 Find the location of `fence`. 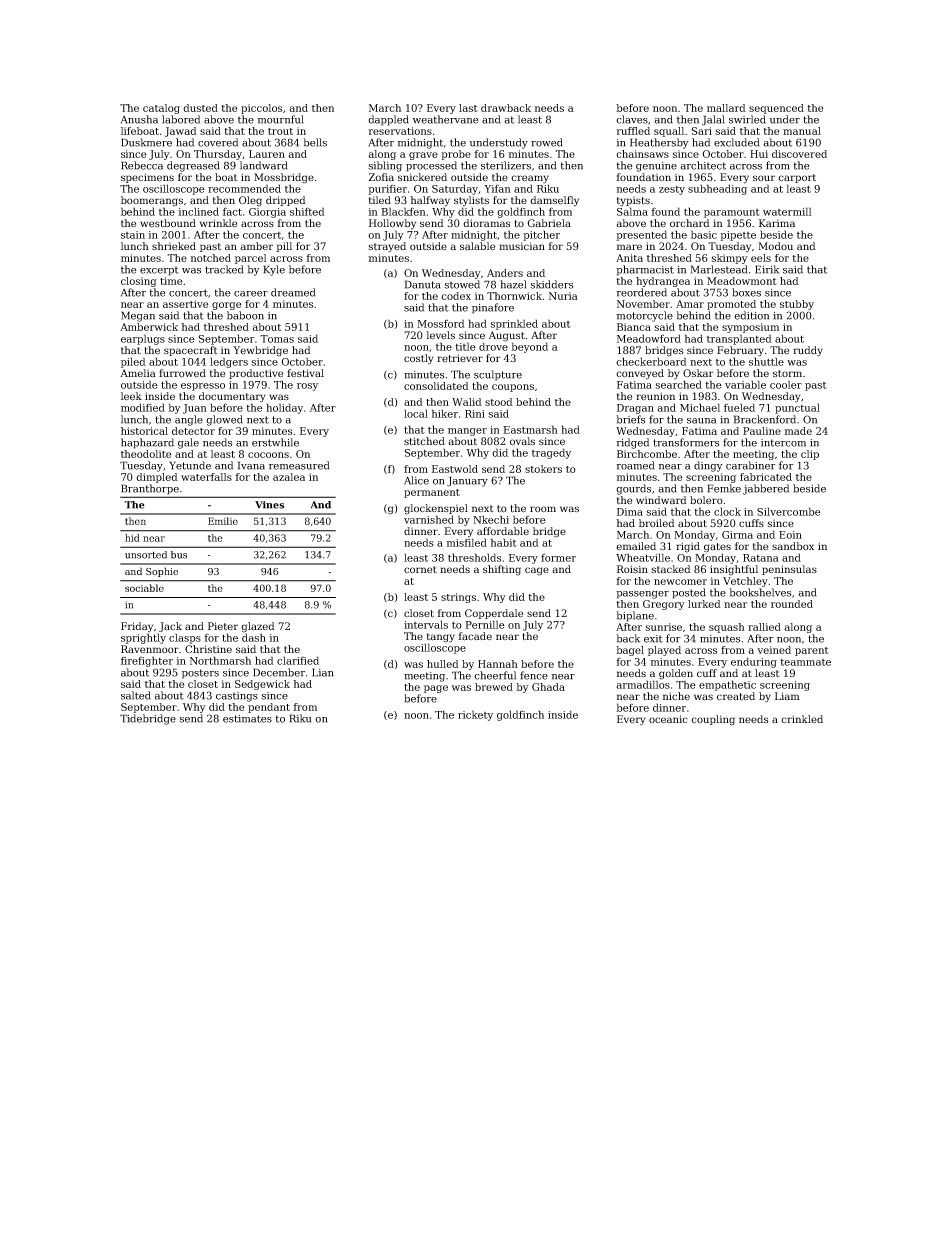

fence is located at coordinates (534, 675).
